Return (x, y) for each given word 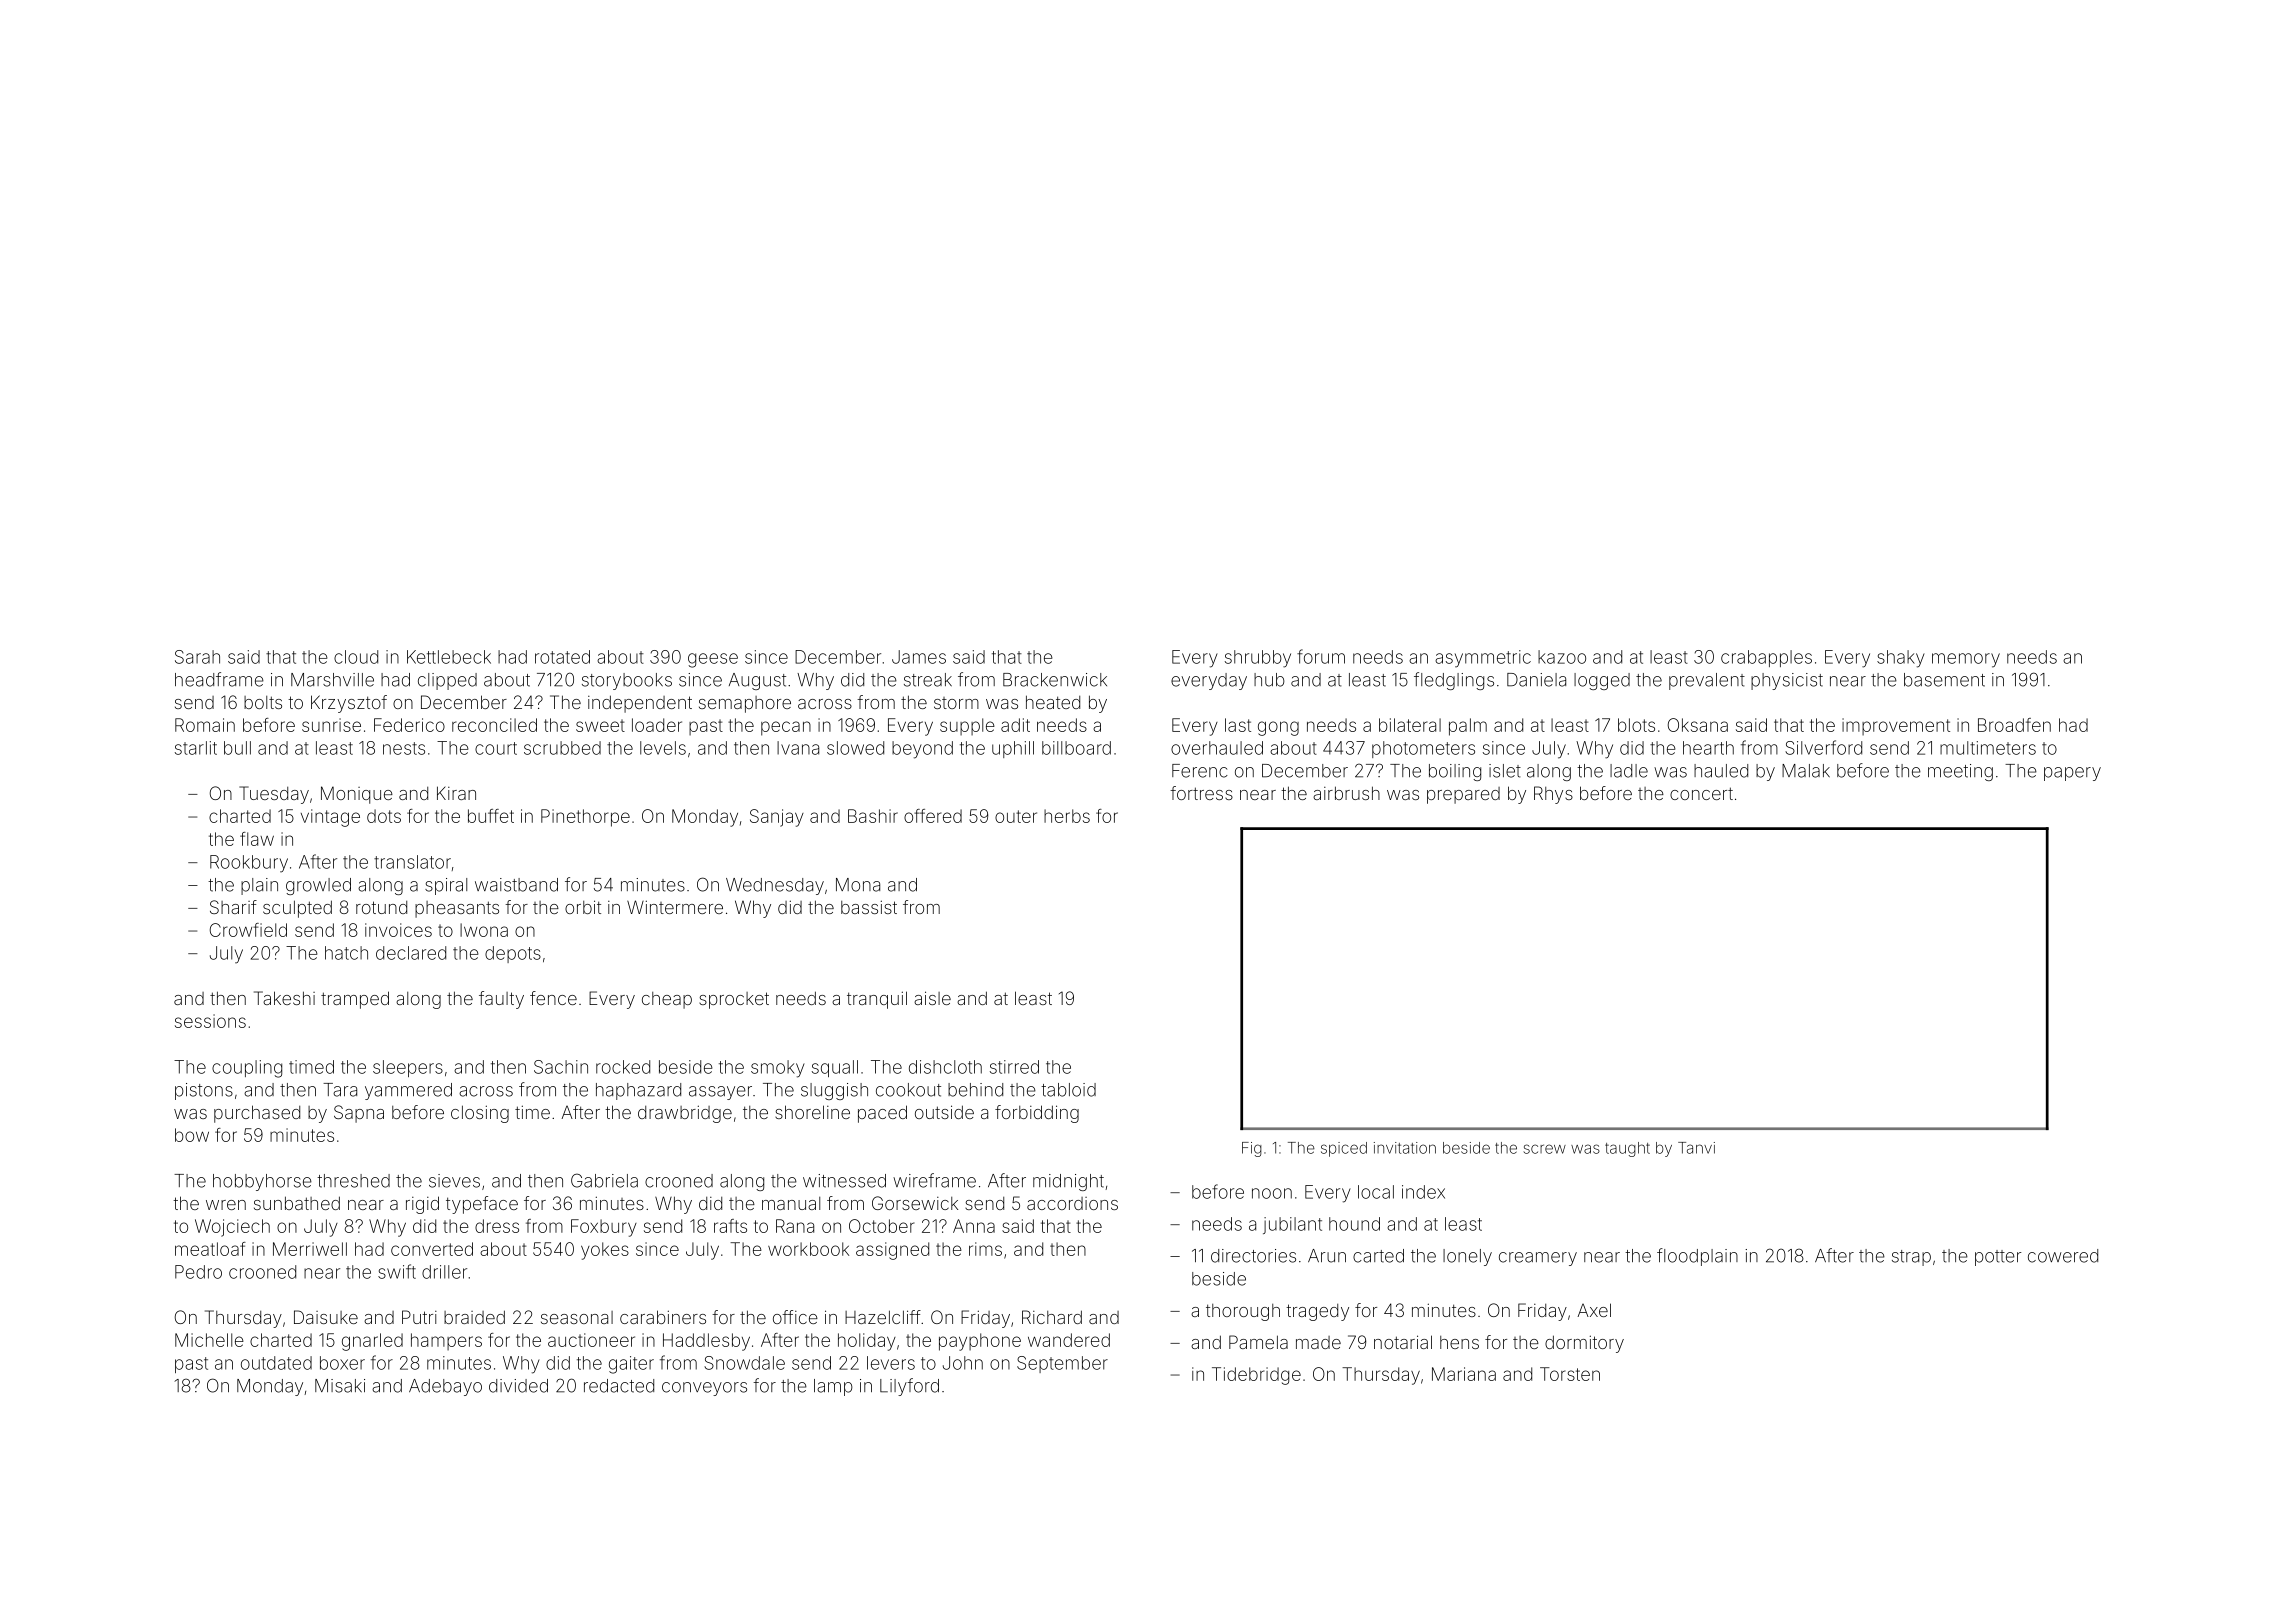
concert (1701, 793)
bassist (869, 907)
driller (444, 1272)
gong (1278, 728)
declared (411, 953)
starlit (196, 748)
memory (1966, 660)
